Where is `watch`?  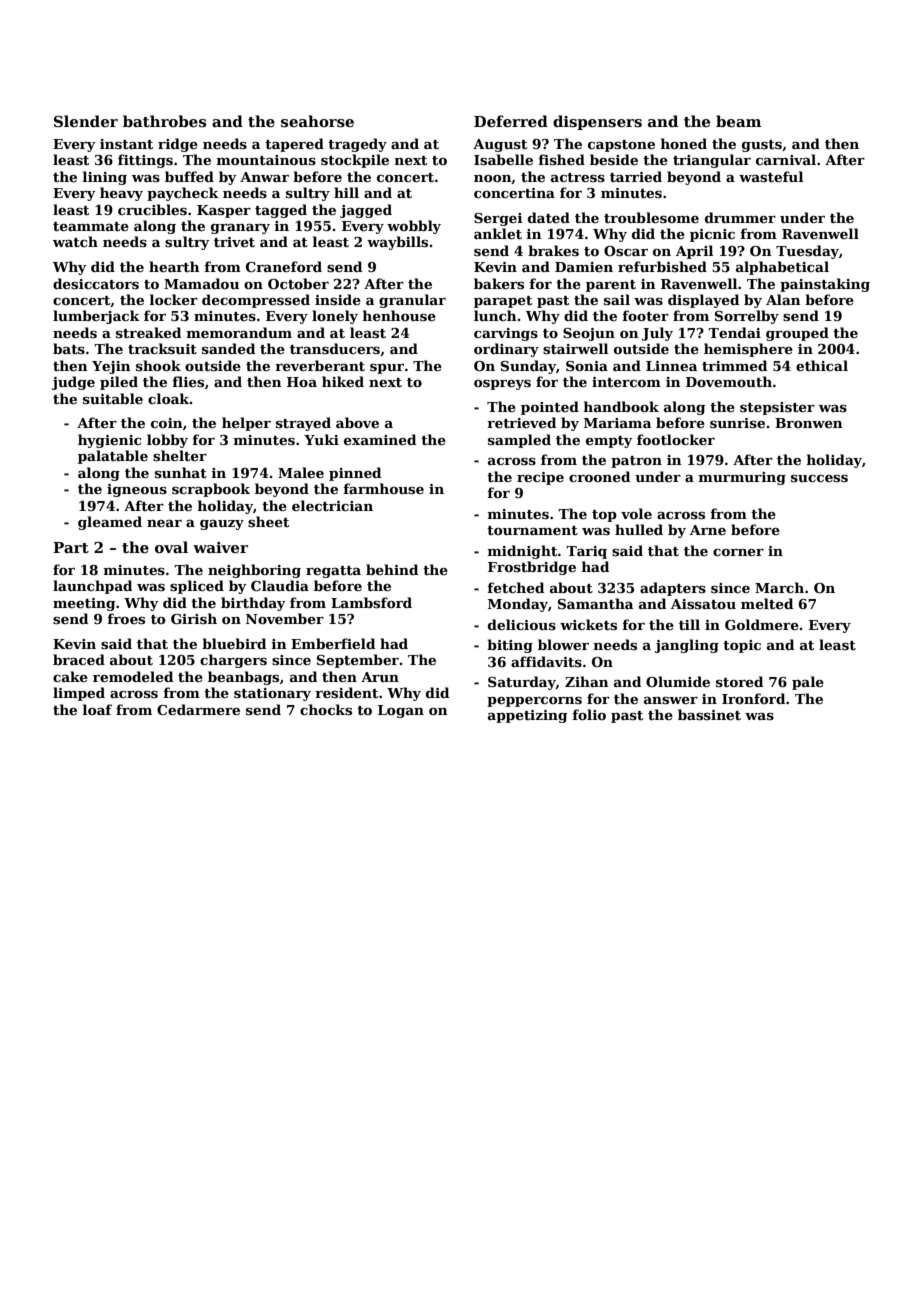 watch is located at coordinates (75, 241).
